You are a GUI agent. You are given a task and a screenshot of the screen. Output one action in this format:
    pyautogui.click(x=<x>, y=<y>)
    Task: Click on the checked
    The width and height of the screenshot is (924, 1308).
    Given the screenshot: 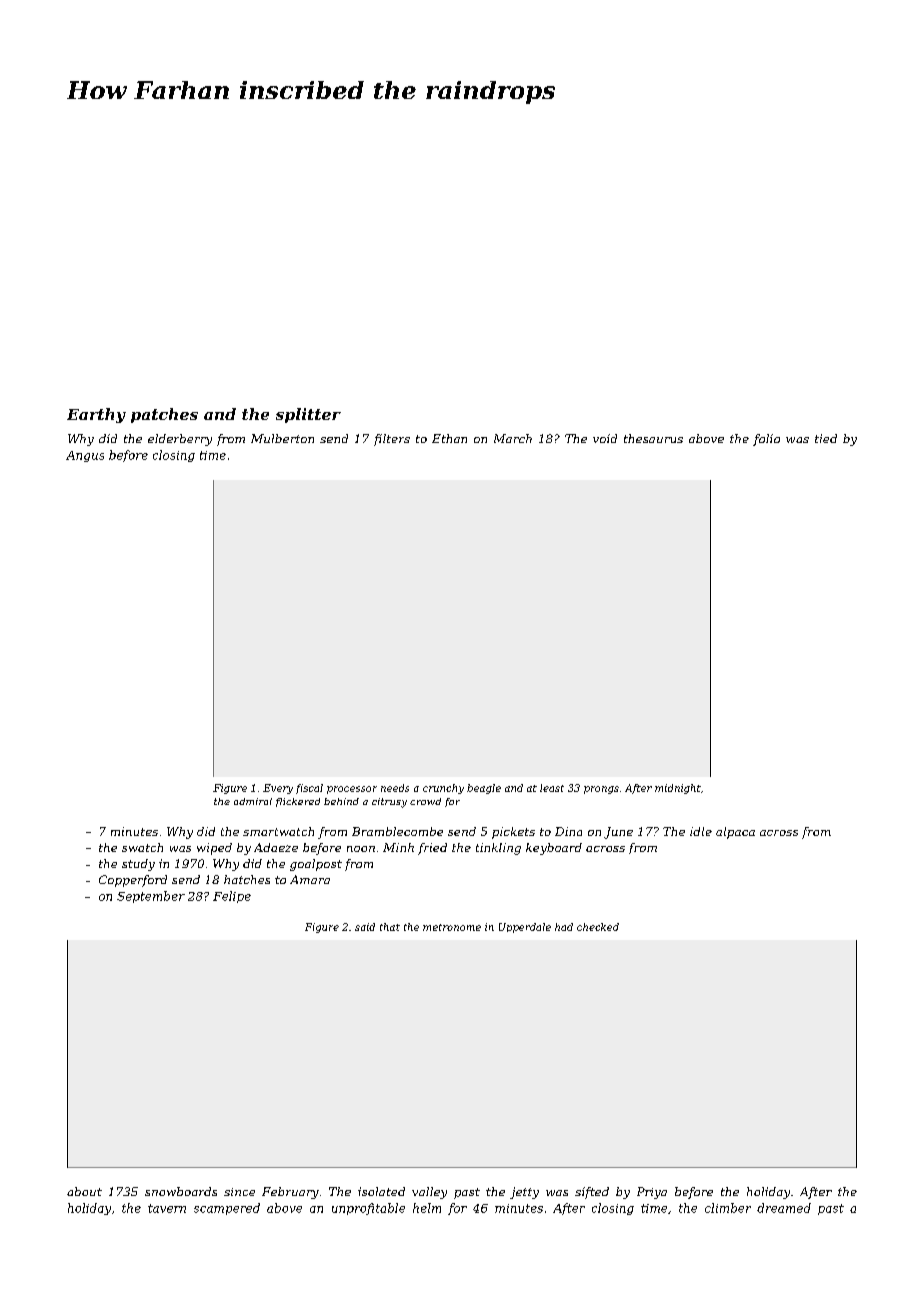 What is the action you would take?
    pyautogui.click(x=598, y=927)
